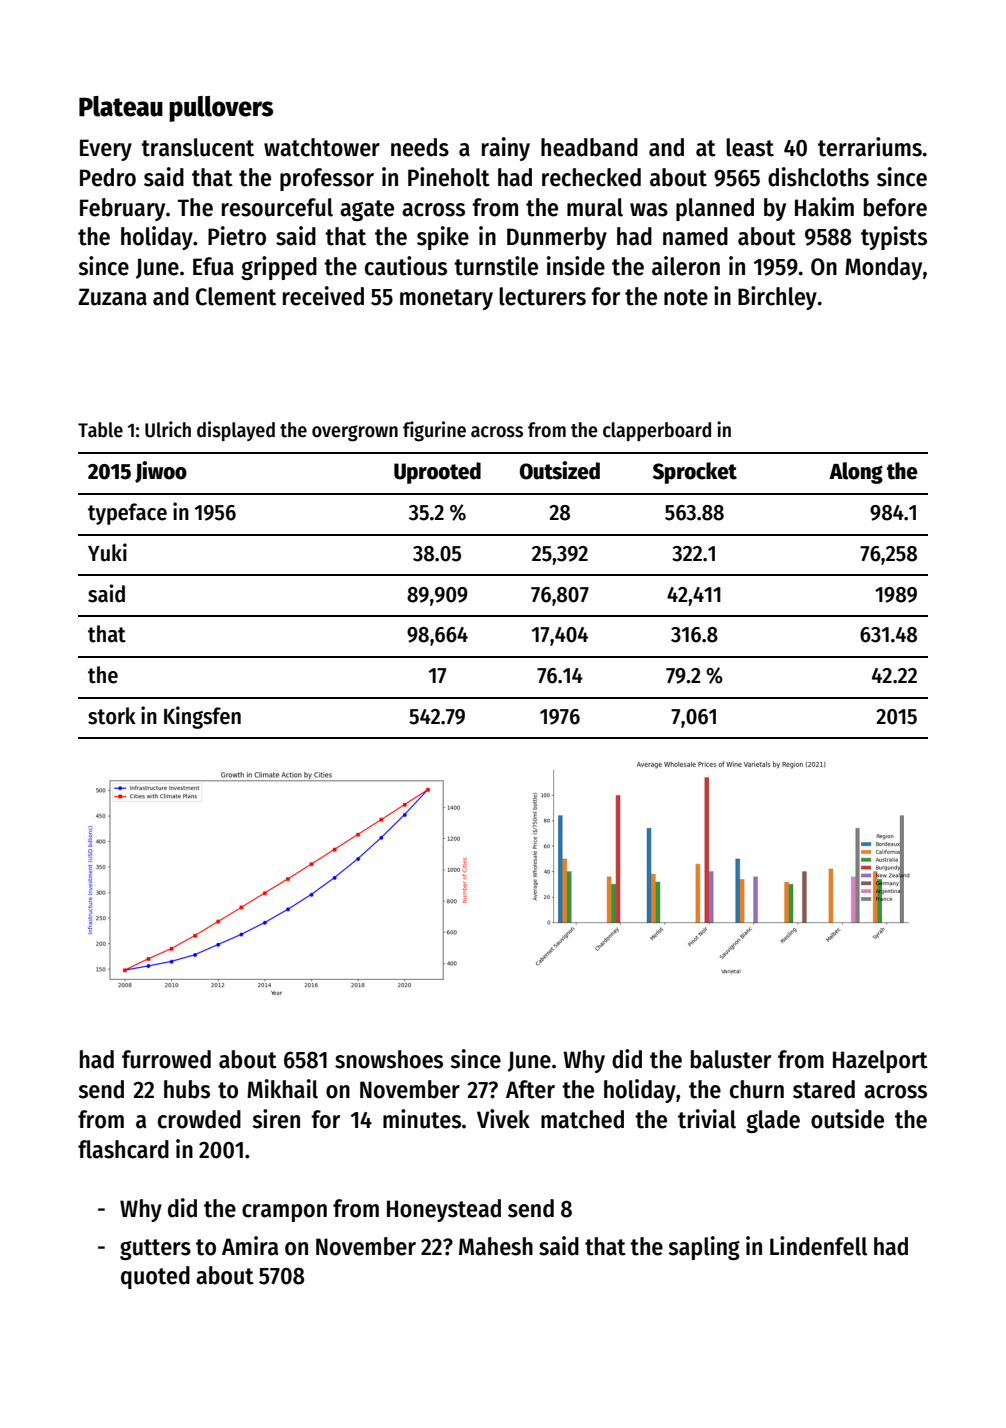 This screenshot has width=1006, height=1428. I want to click on snowshoes, so click(389, 1059).
